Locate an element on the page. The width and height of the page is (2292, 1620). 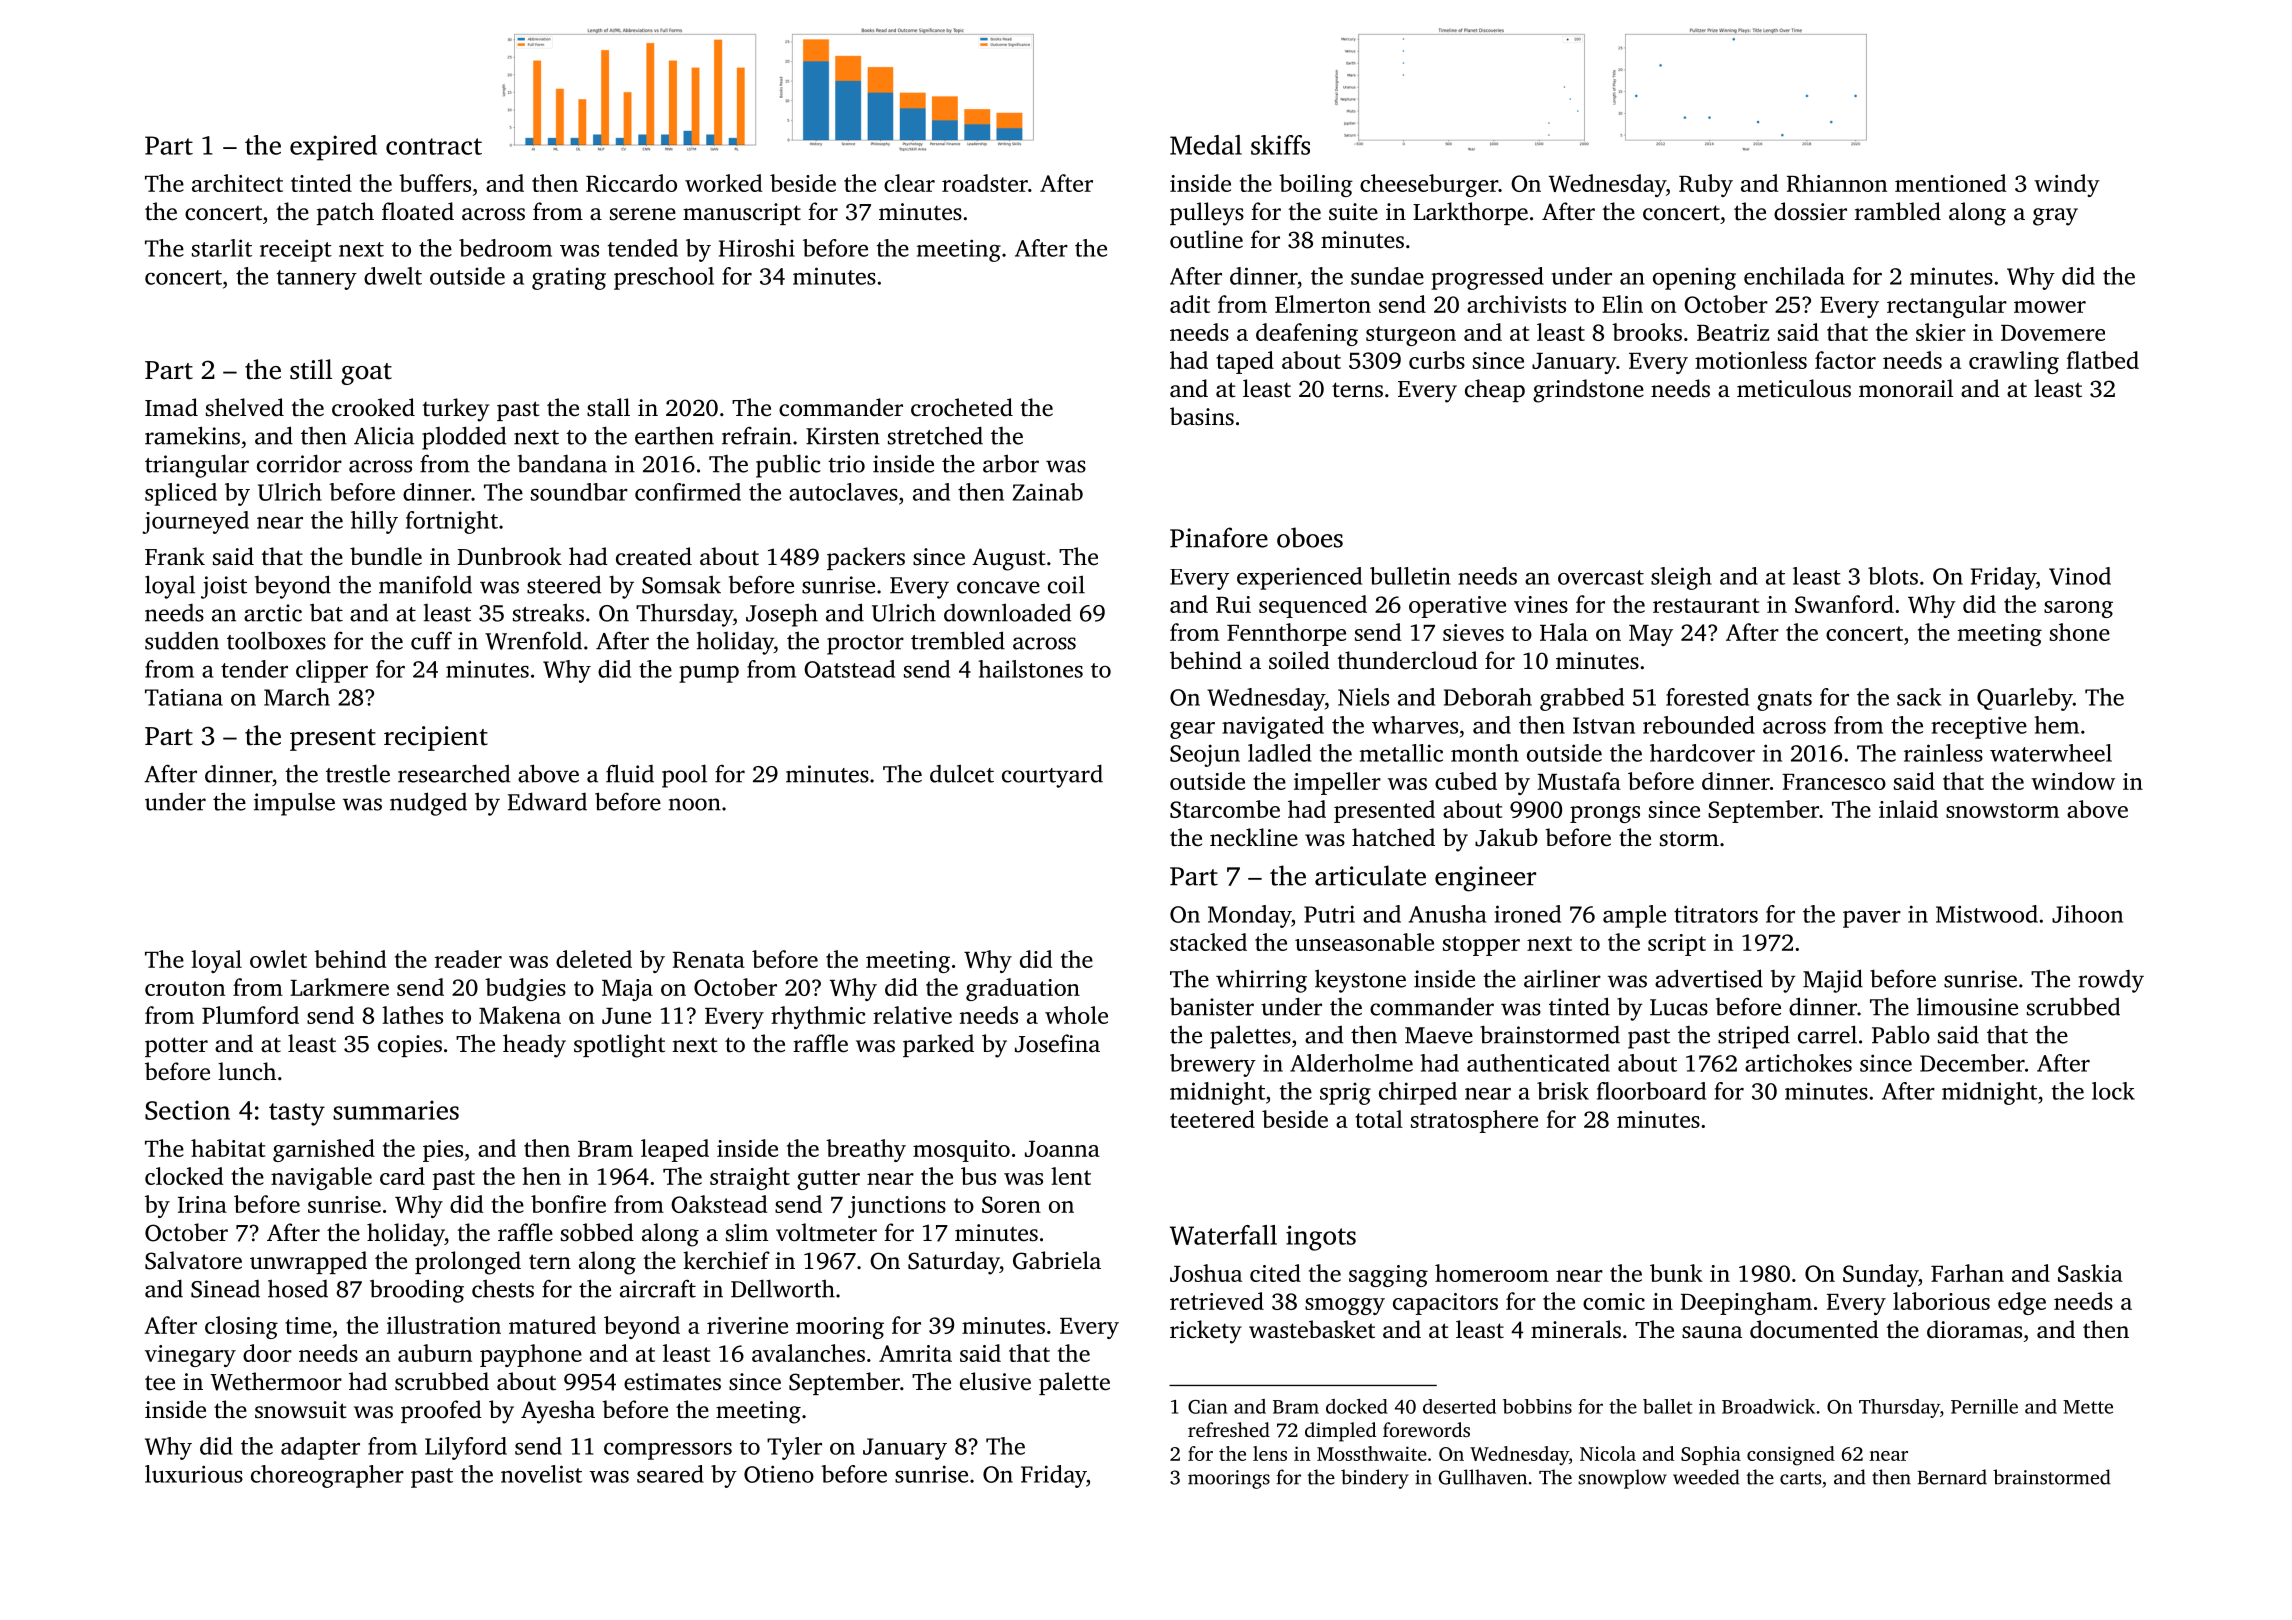
Mossthwaite is located at coordinates (1372, 1453).
